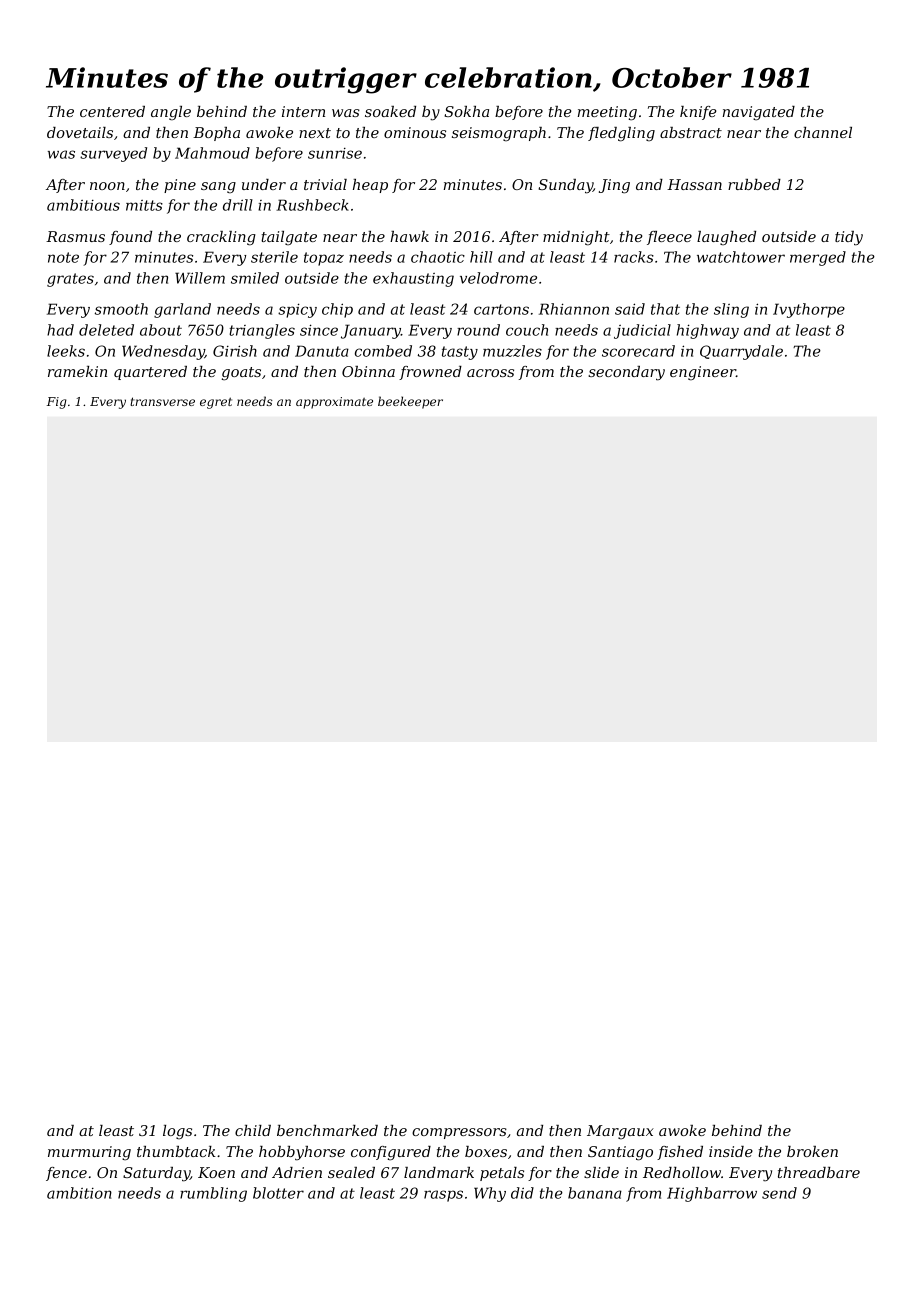 This page has width=924, height=1308. I want to click on inside, so click(731, 1151).
